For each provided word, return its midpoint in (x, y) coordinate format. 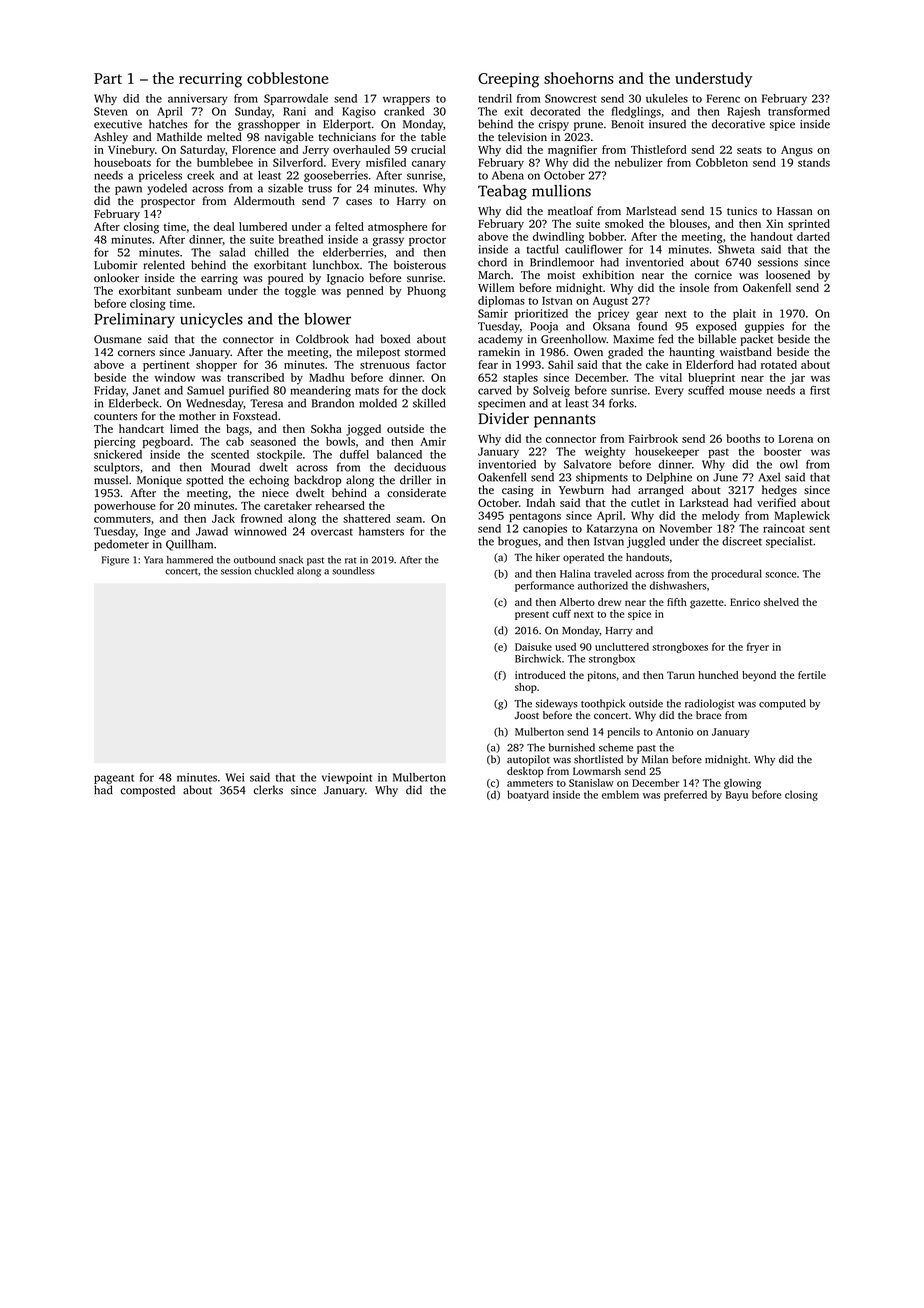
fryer (758, 647)
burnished (572, 747)
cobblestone (287, 78)
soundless (353, 571)
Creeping (508, 80)
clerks (268, 790)
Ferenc (723, 98)
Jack (223, 518)
